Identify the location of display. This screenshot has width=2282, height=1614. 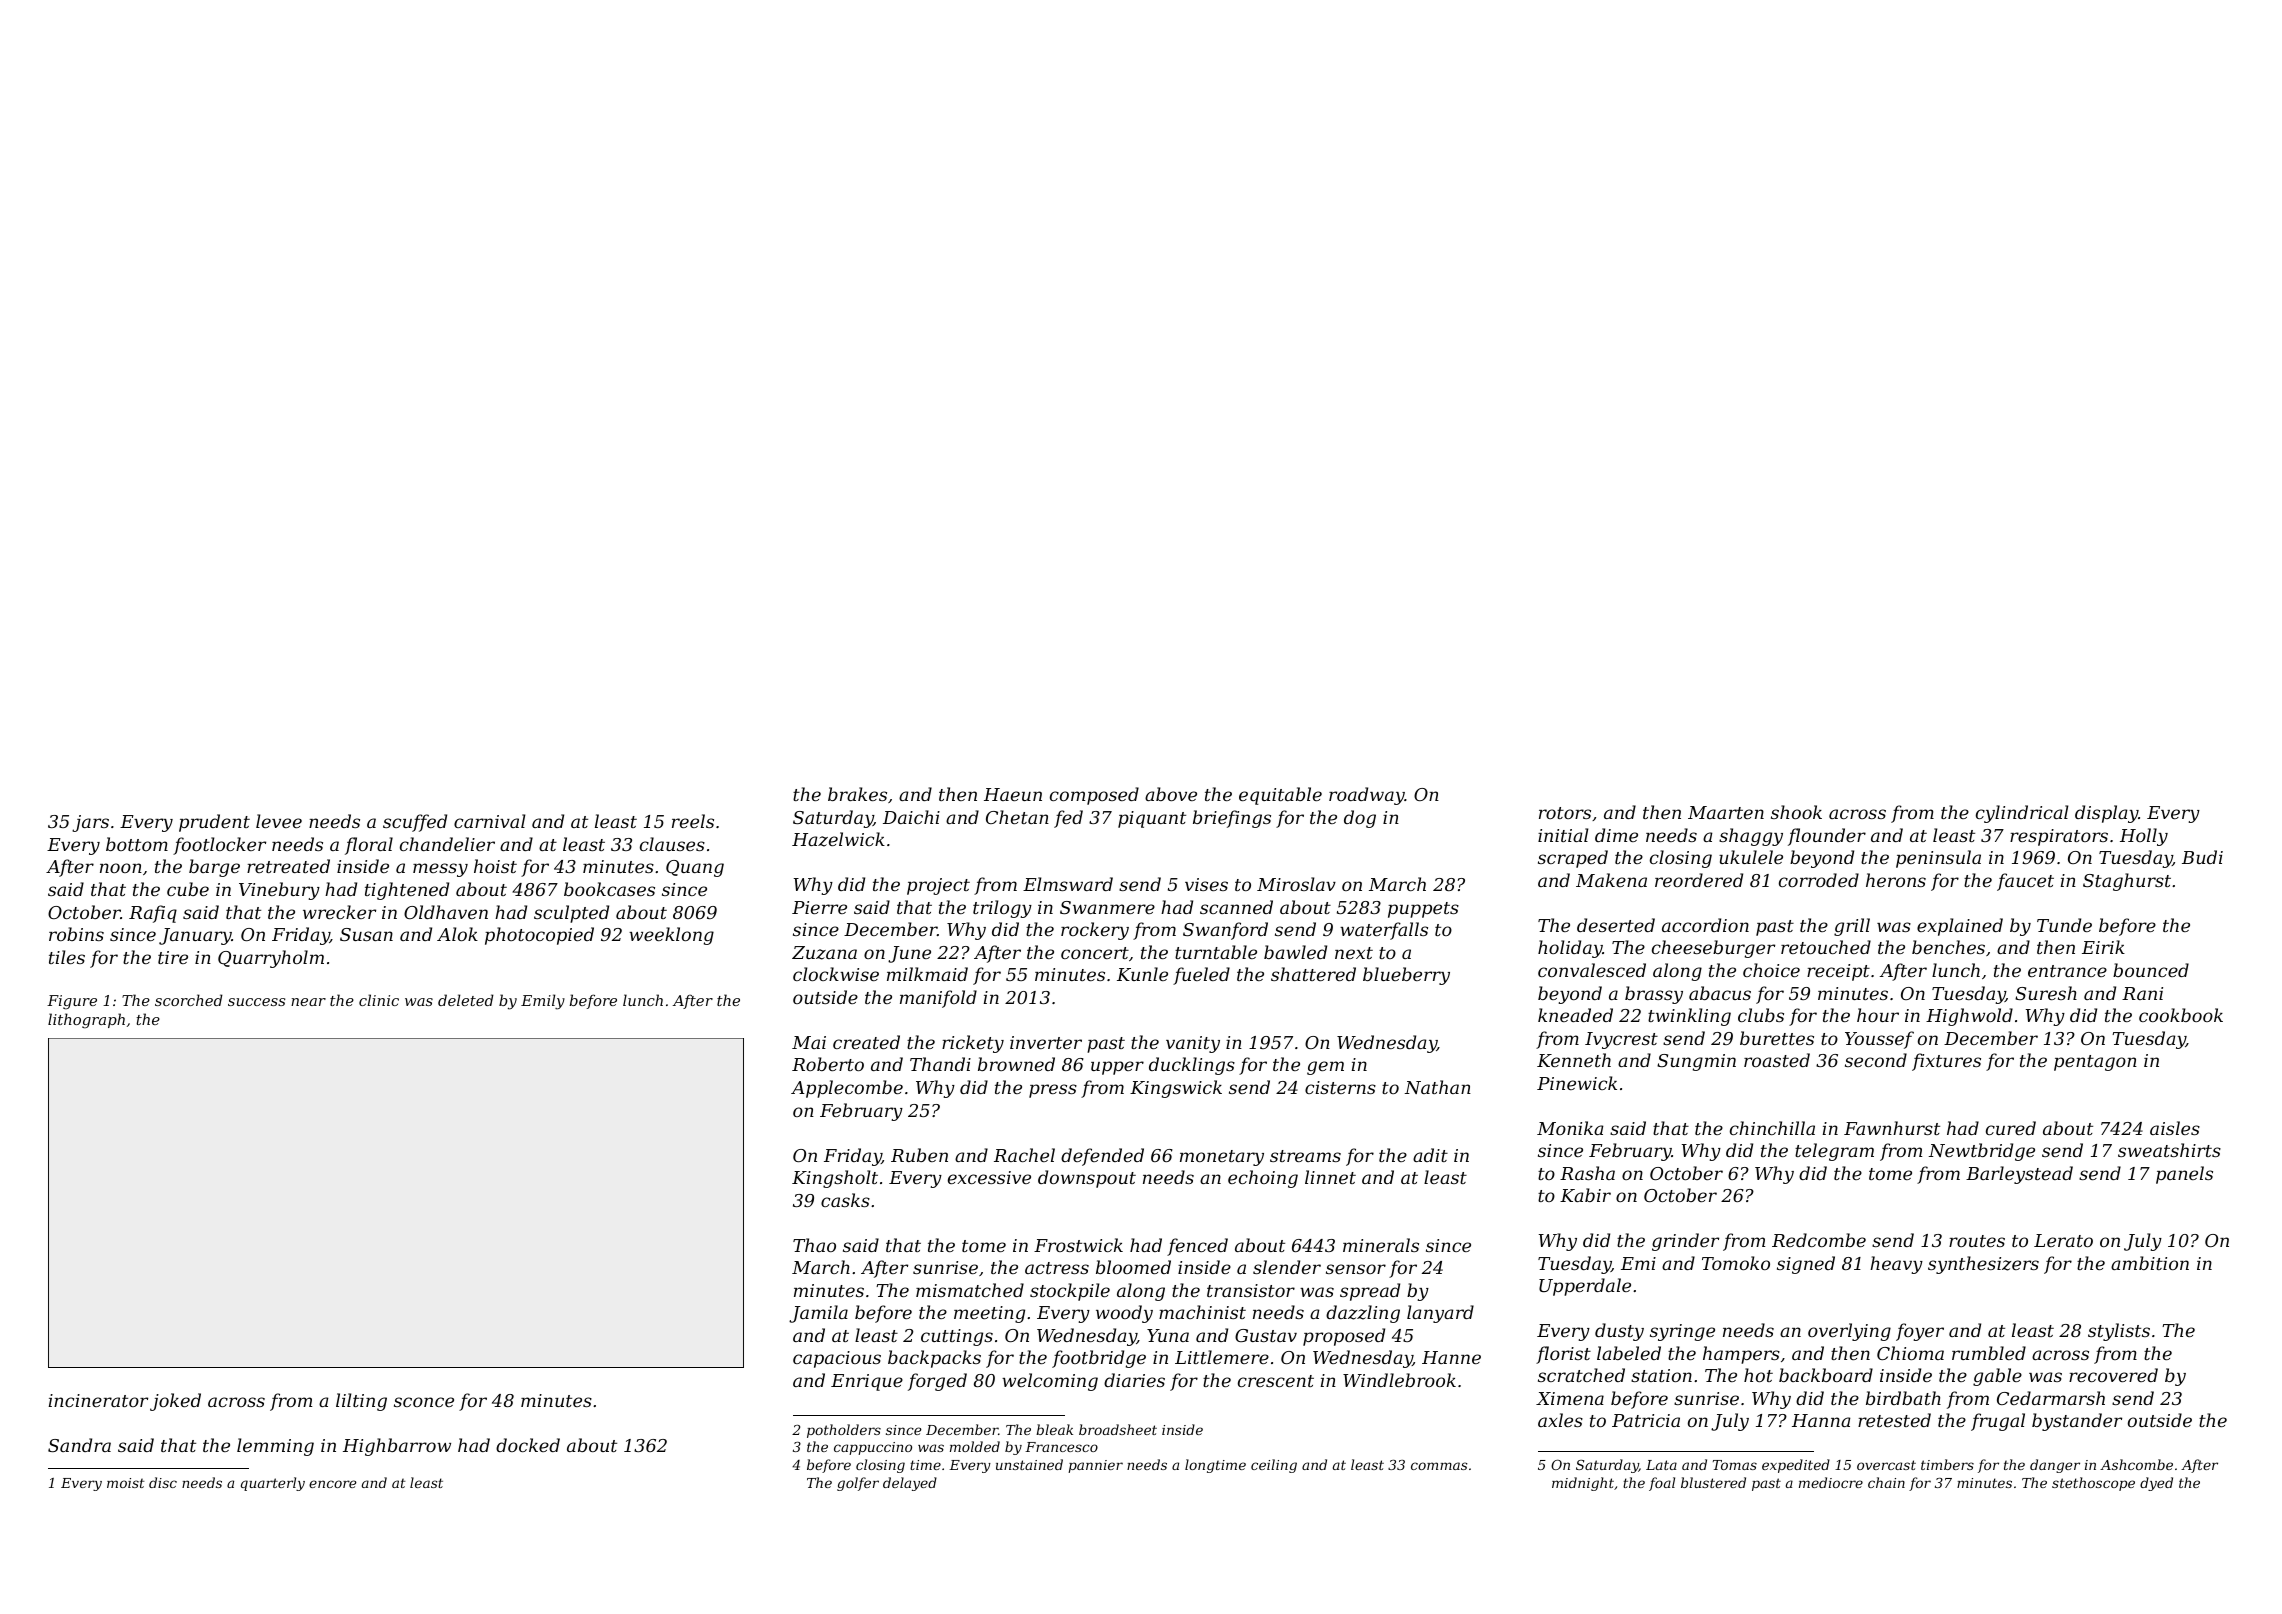
(2106, 814).
